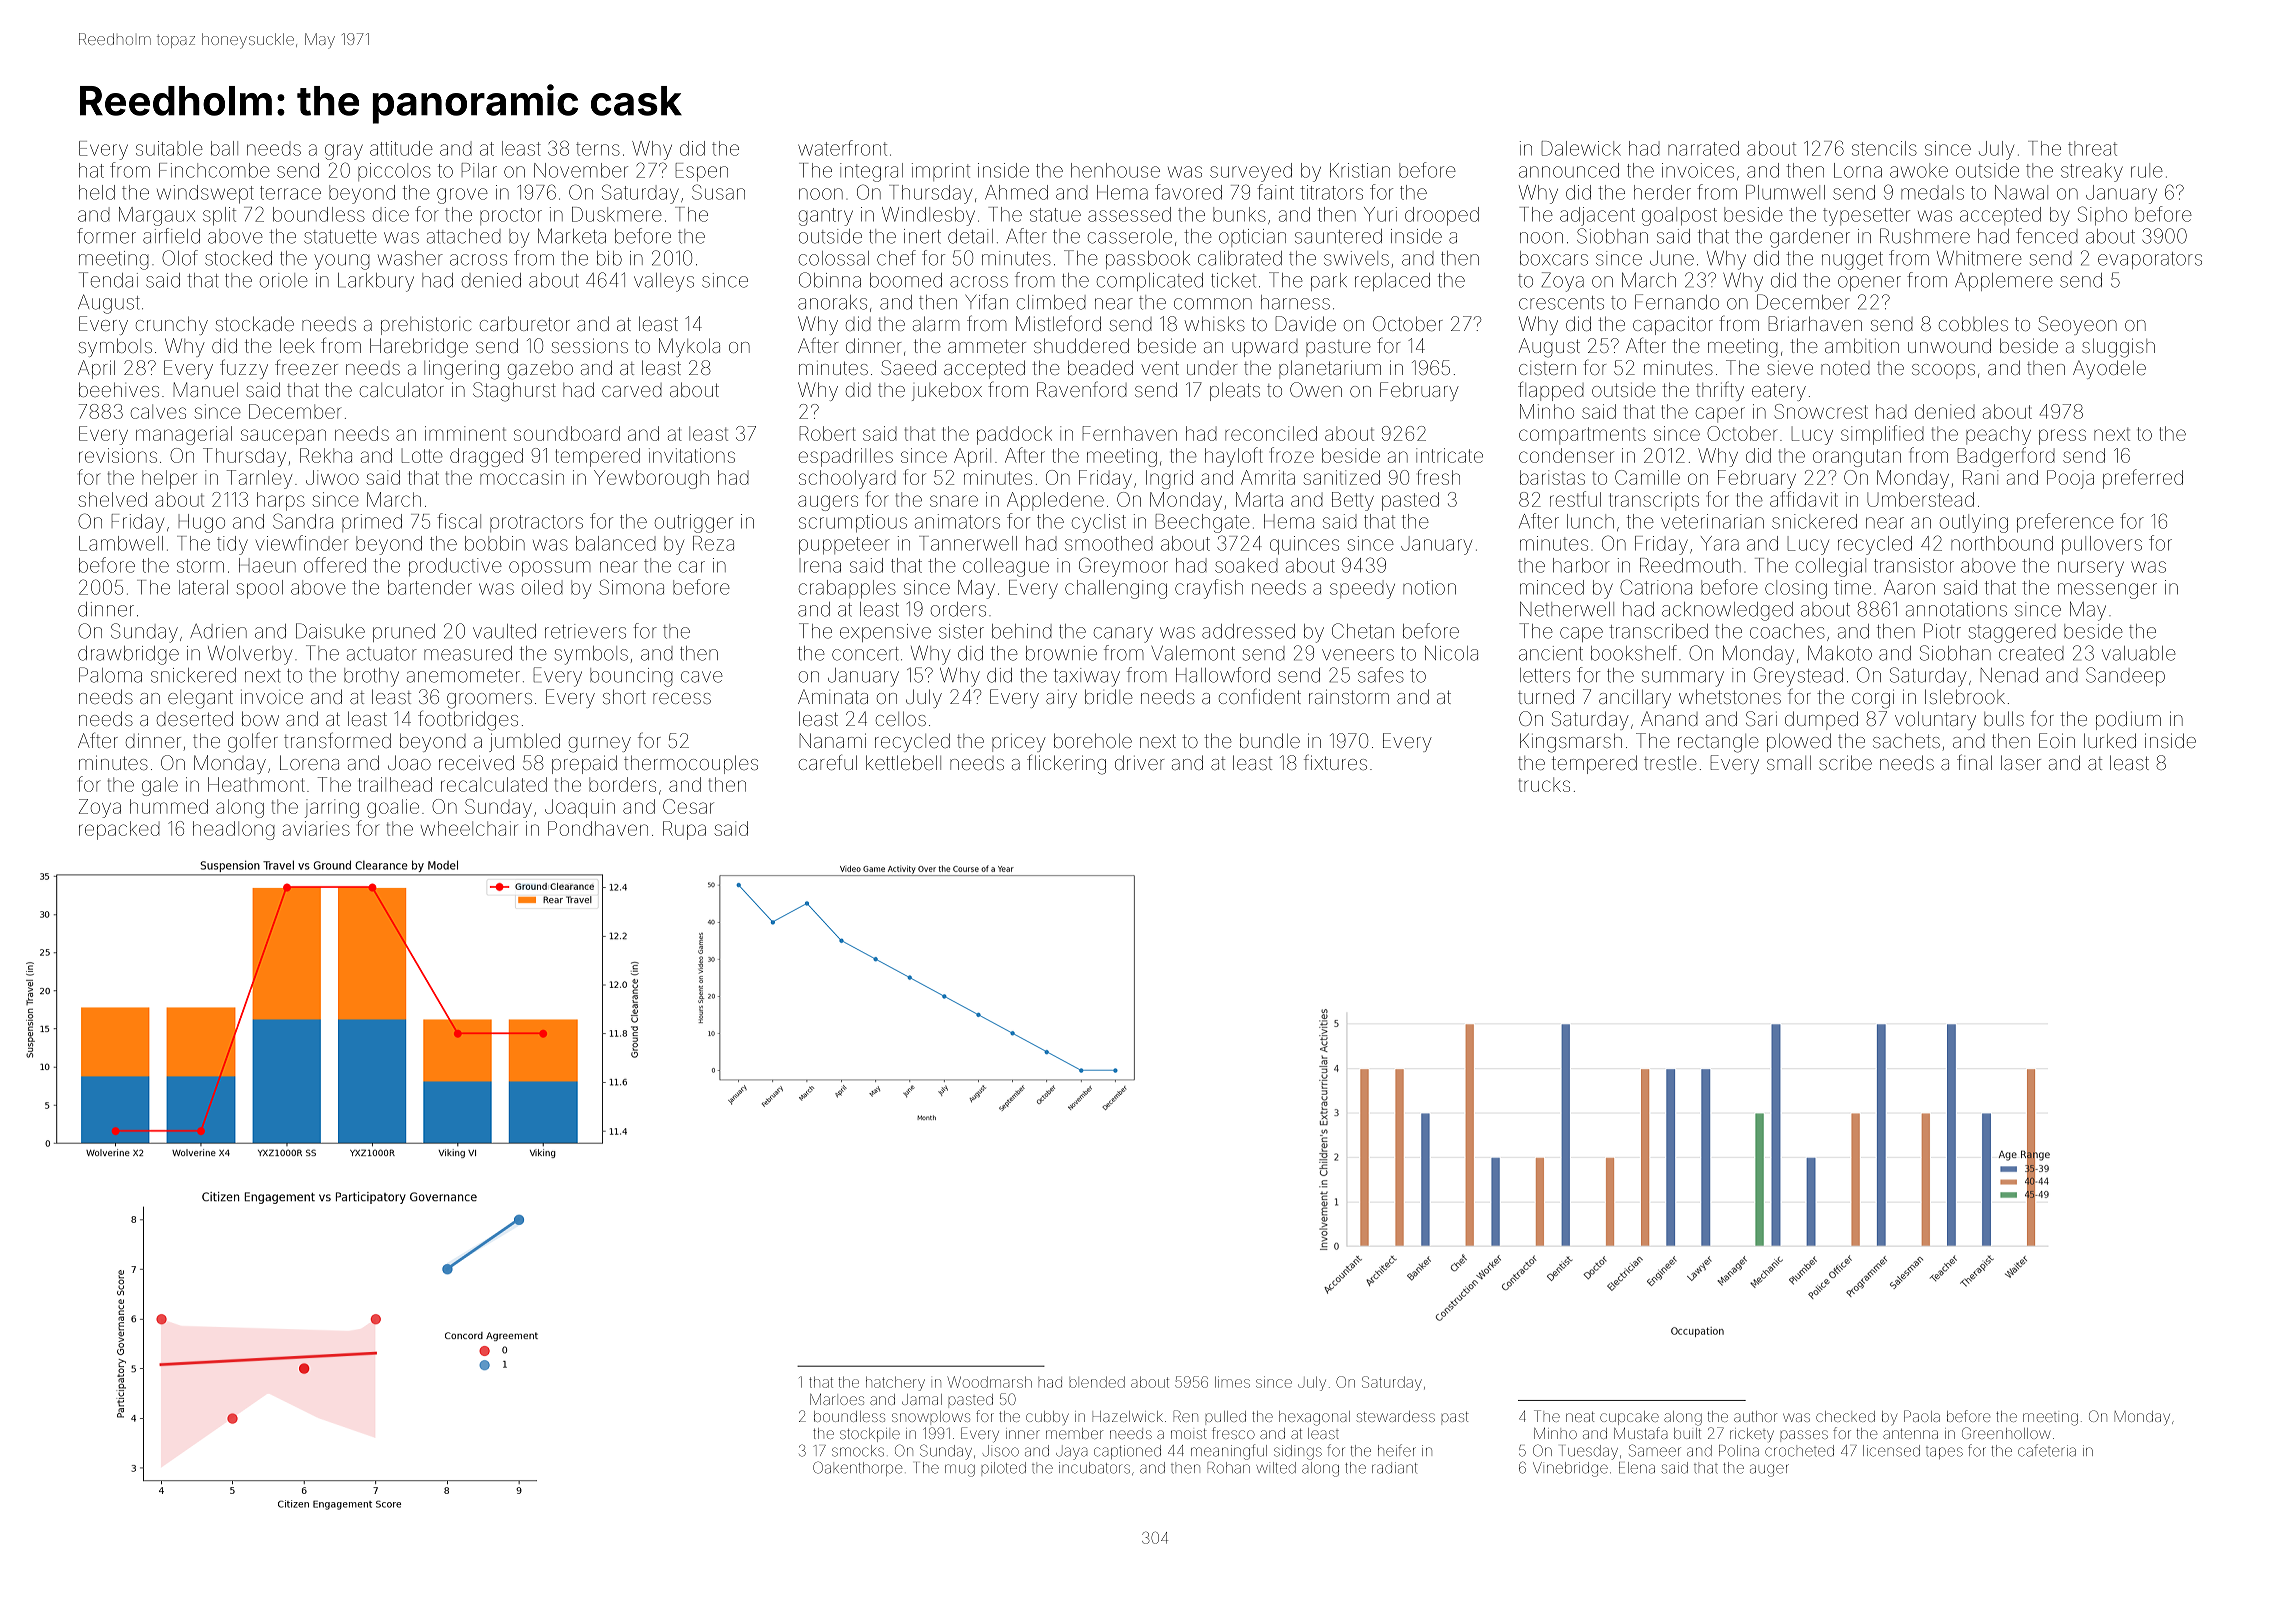 This screenshot has height=1614, width=2282. Describe the element at coordinates (1331, 192) in the screenshot. I see `titrators` at that location.
